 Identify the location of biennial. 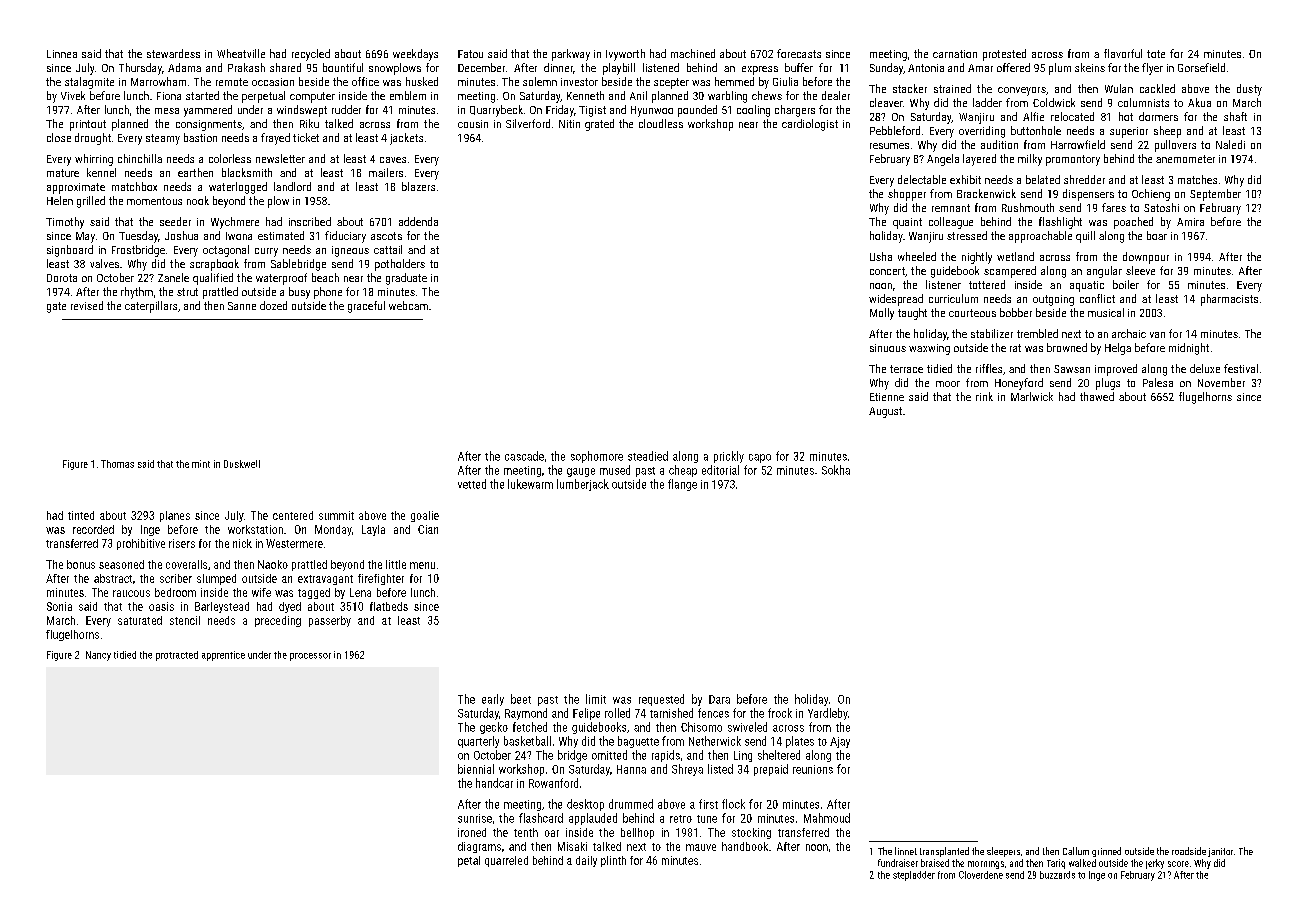
(476, 769).
